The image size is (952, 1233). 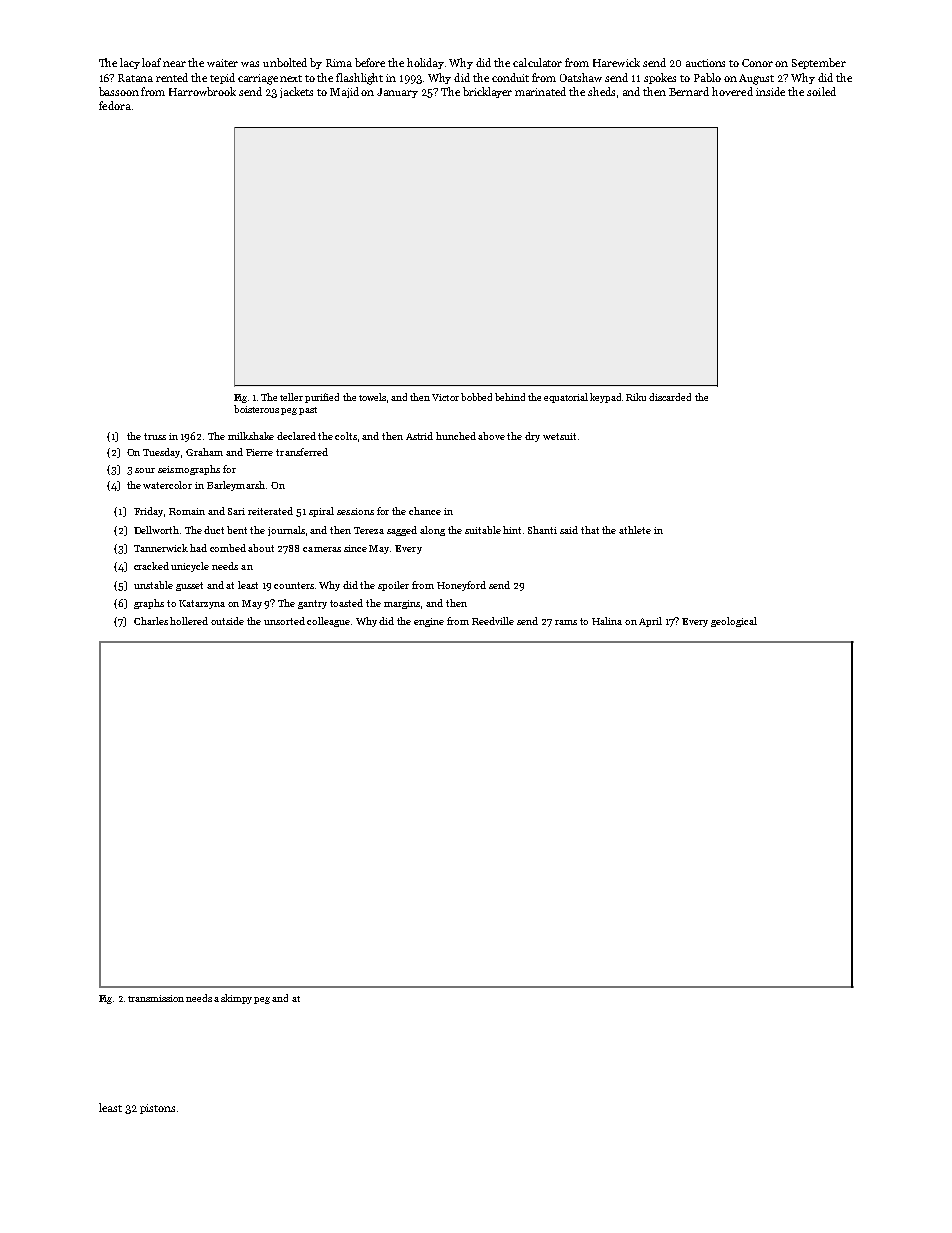 What do you see at coordinates (189, 621) in the document?
I see `hollered` at bounding box center [189, 621].
